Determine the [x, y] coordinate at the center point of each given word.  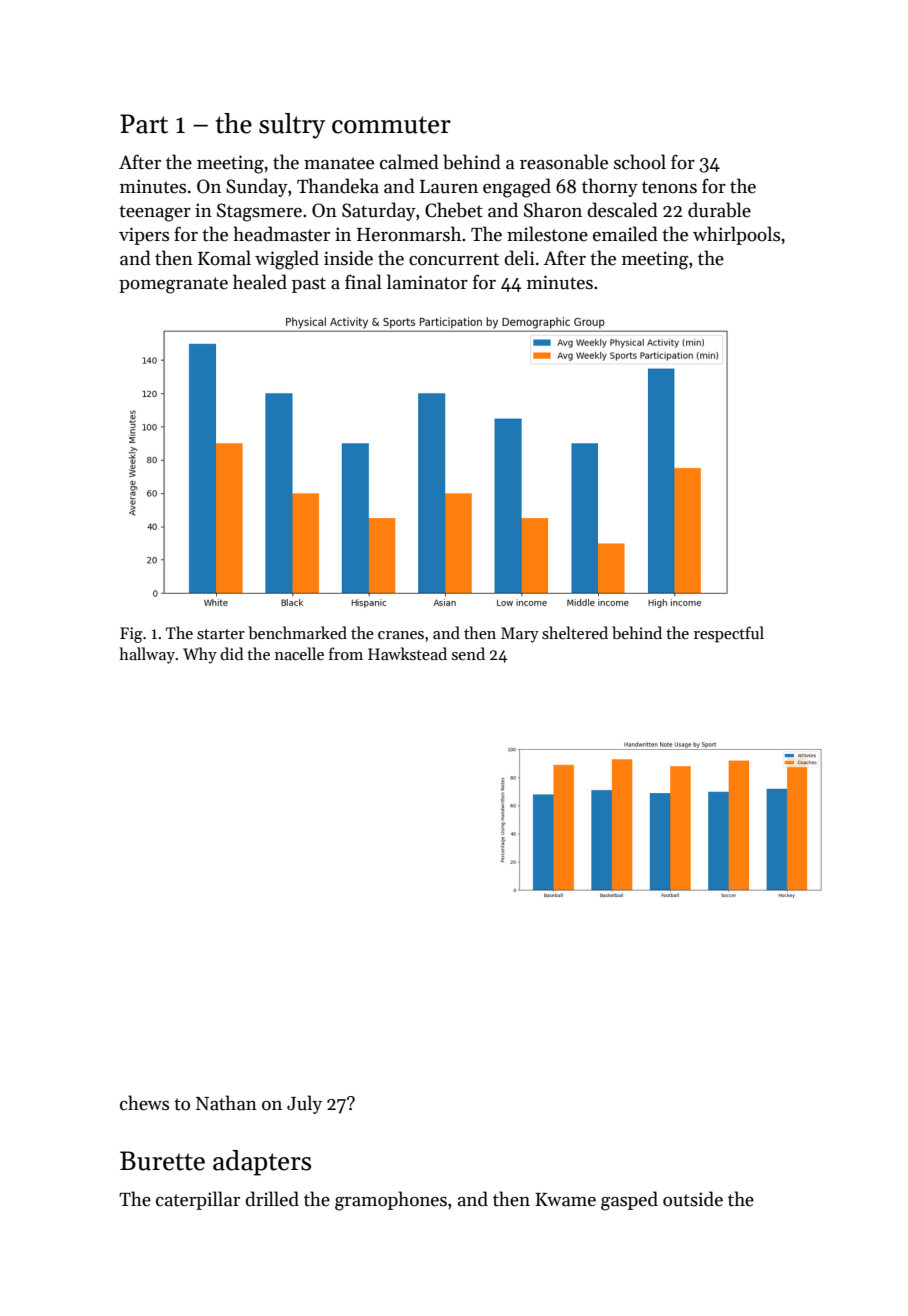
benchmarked [297, 633]
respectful [729, 634]
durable [719, 210]
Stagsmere [259, 212]
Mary [520, 635]
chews [144, 1103]
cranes [401, 635]
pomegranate [173, 285]
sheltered [575, 633]
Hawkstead [407, 653]
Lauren [449, 187]
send [468, 653]
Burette [162, 1161]
